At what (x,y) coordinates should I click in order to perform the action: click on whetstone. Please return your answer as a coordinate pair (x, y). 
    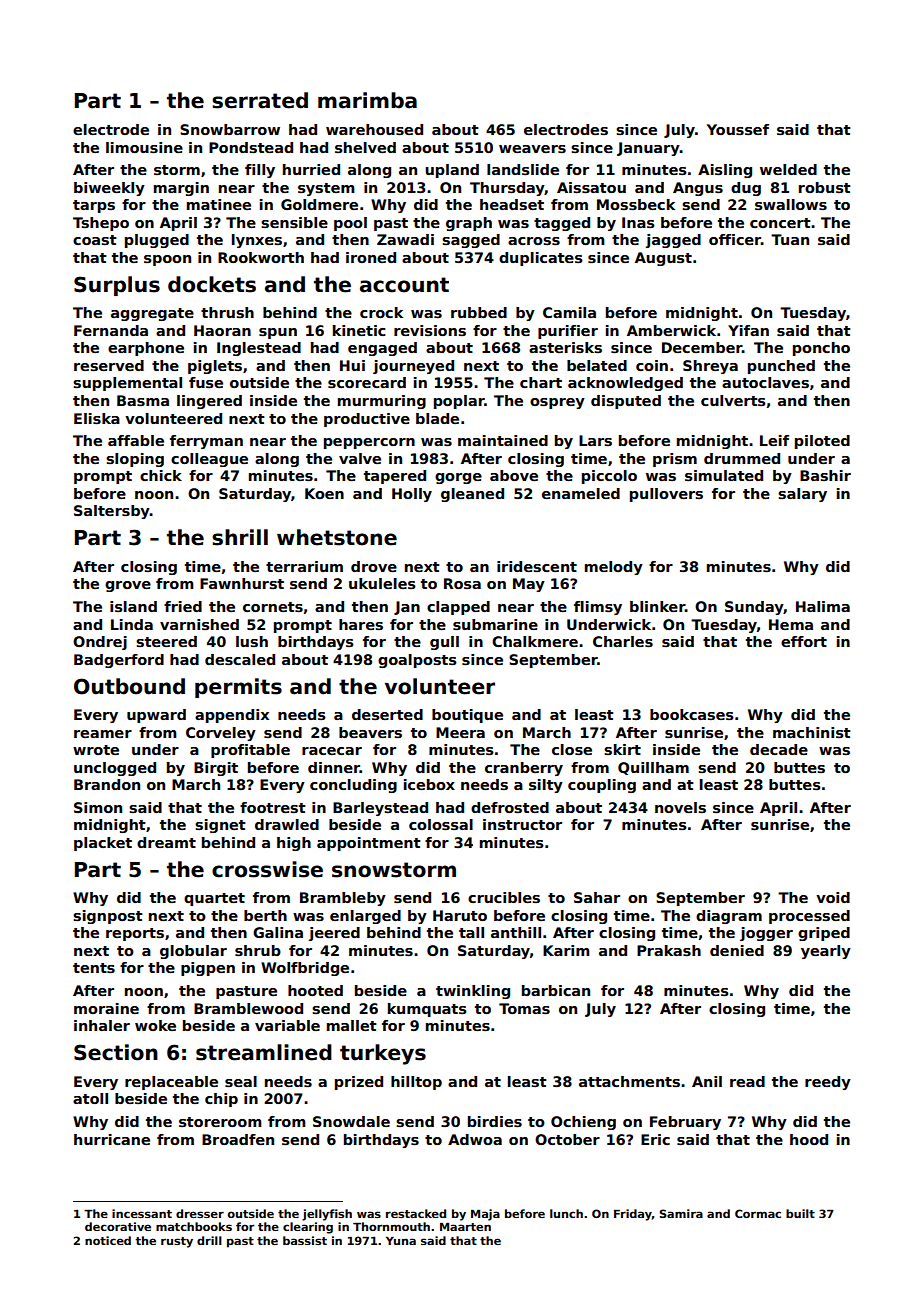
    Looking at the image, I should click on (337, 537).
